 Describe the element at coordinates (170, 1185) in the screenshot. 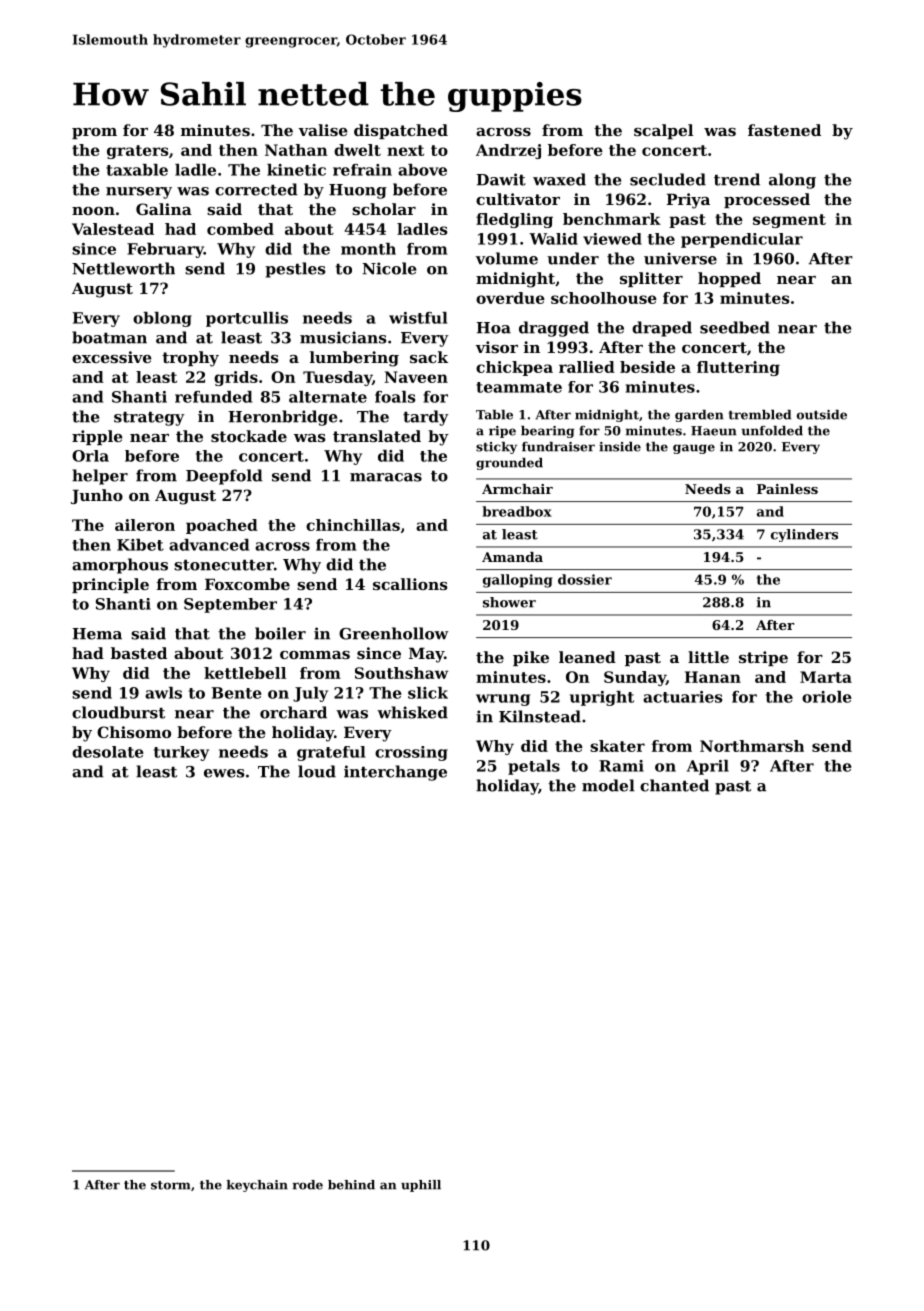

I see `storm` at that location.
